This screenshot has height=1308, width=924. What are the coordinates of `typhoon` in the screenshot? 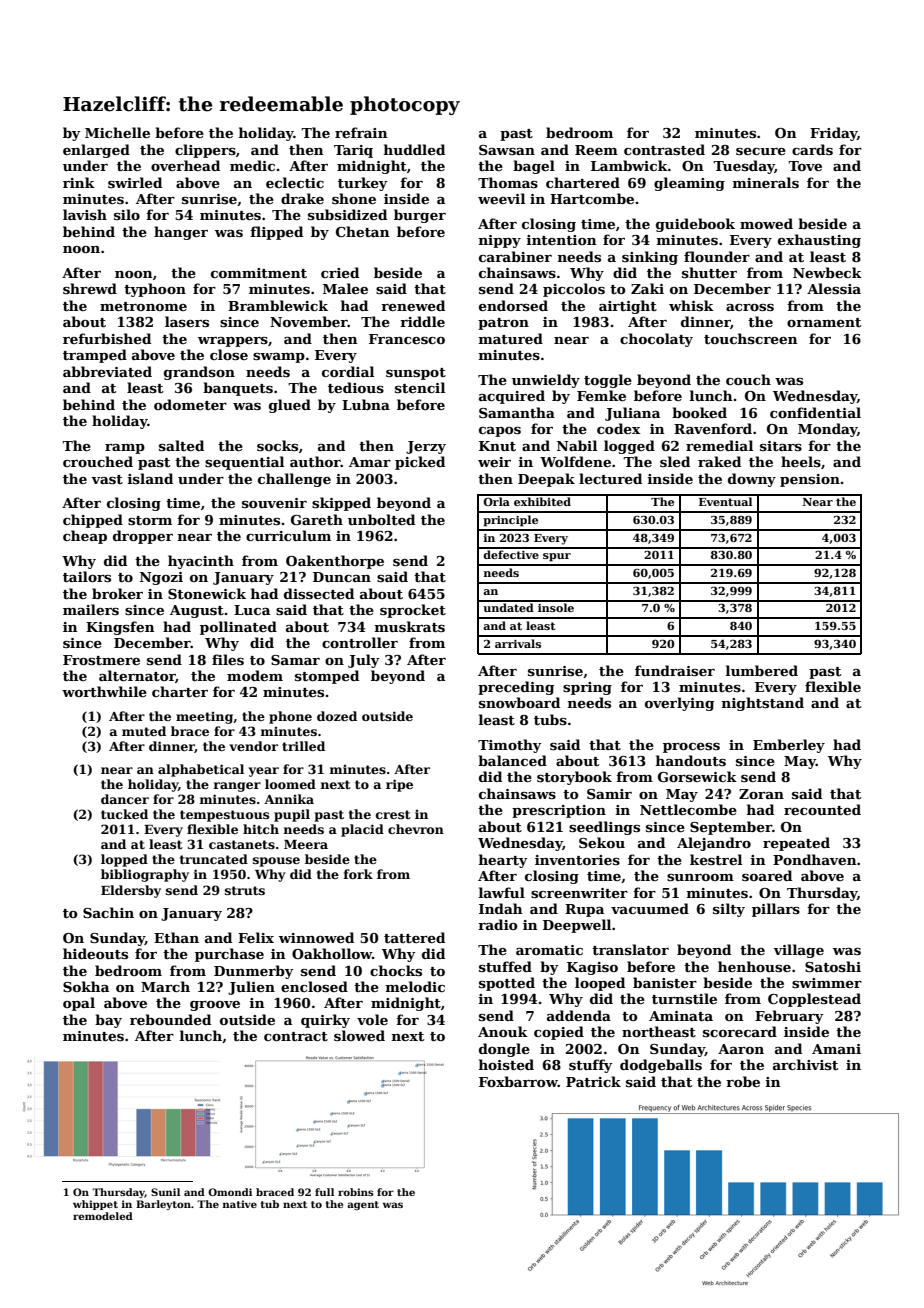 It's located at (155, 290).
